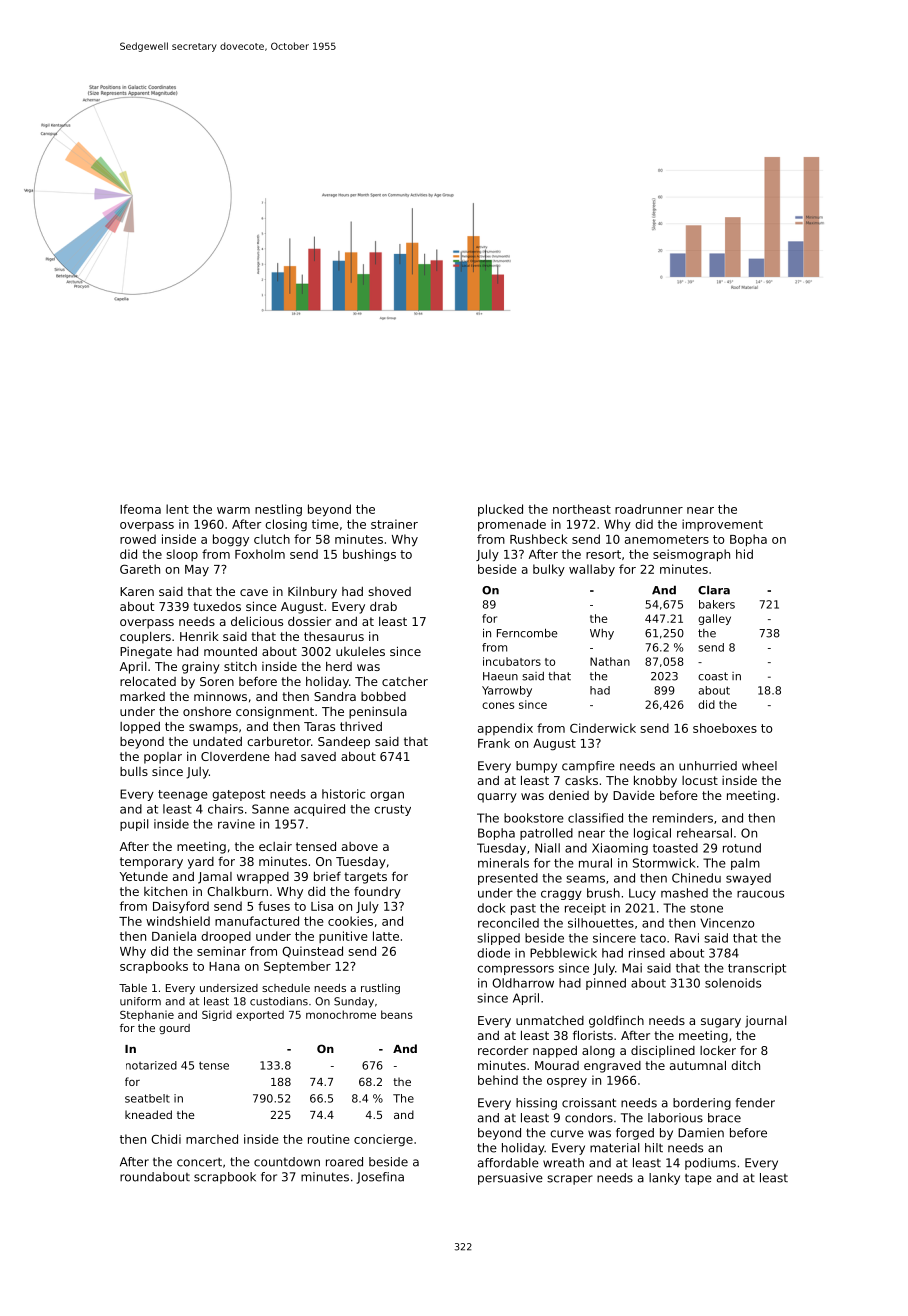 This screenshot has width=908, height=1316. Describe the element at coordinates (328, 1139) in the screenshot. I see `routine` at that location.
